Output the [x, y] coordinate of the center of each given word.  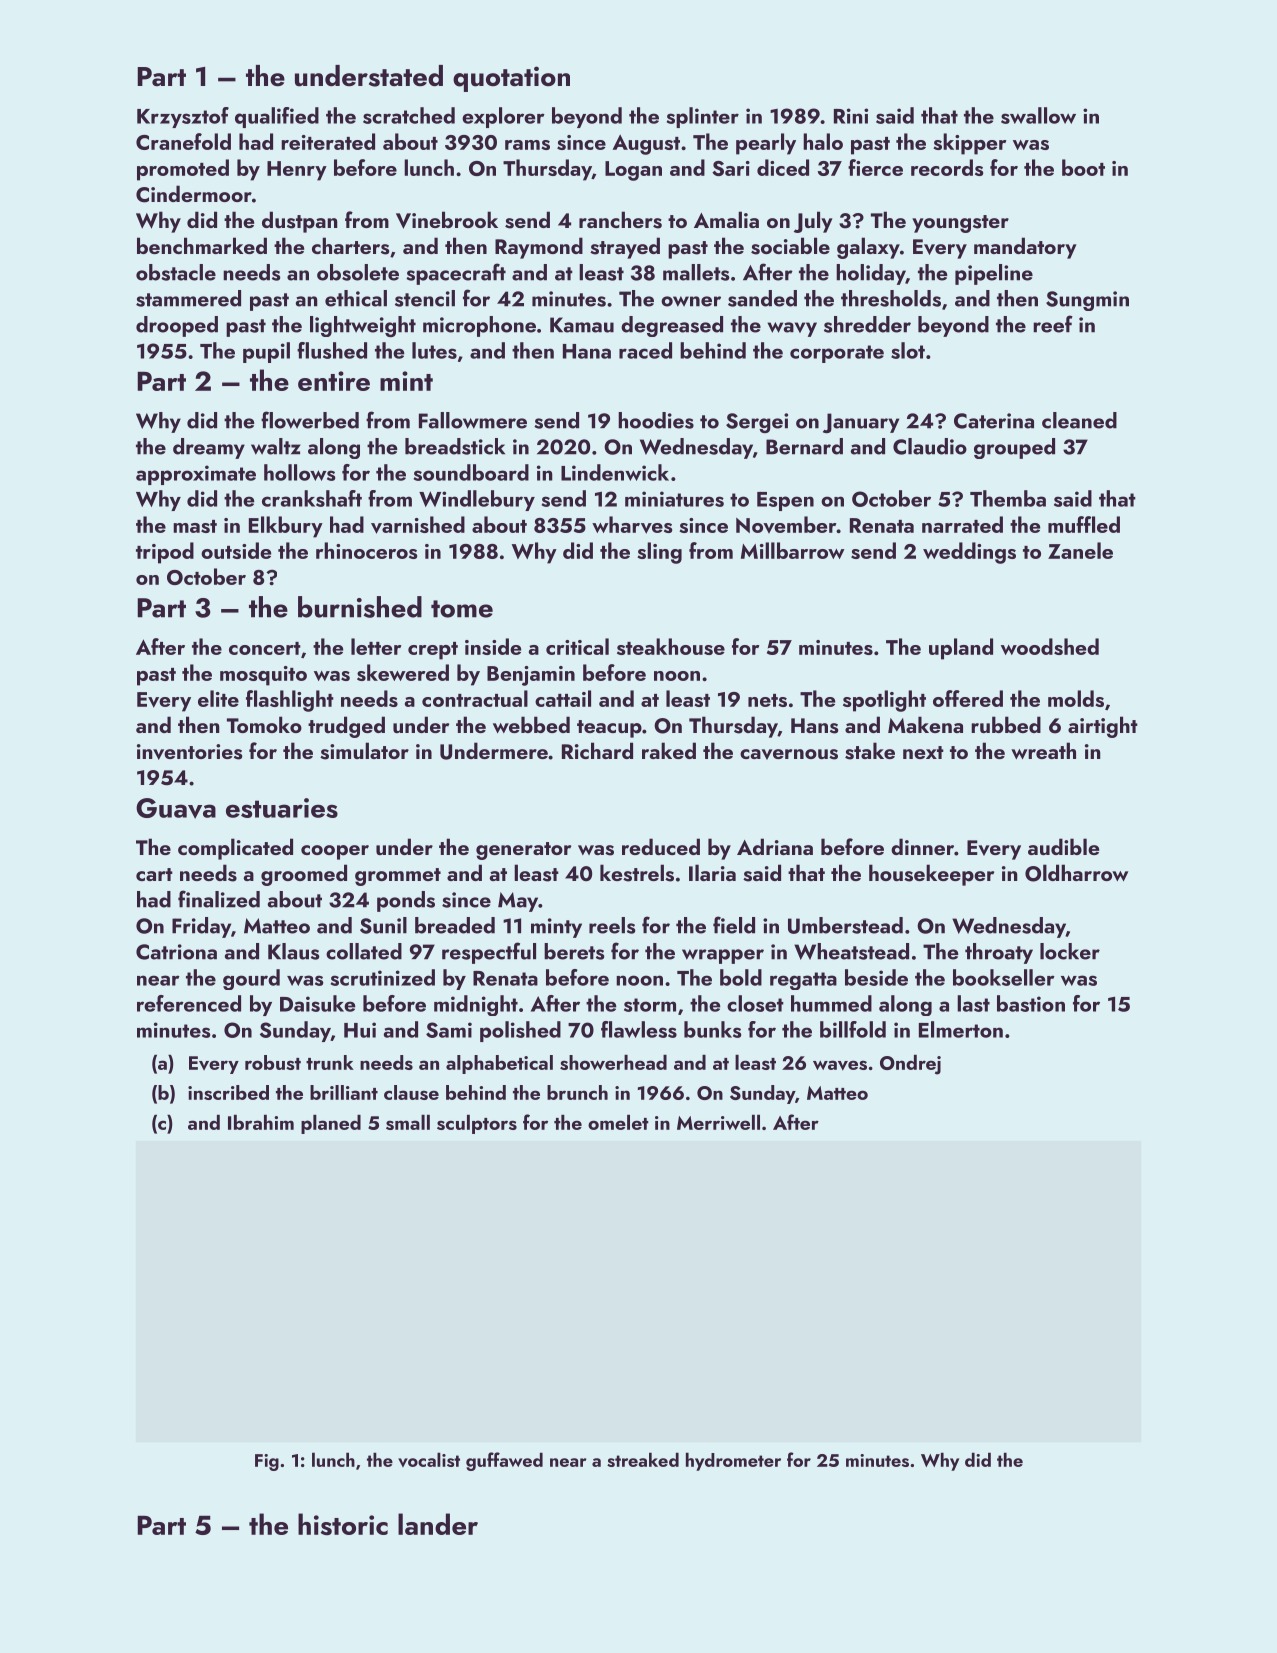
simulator [364, 751]
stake [870, 751]
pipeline [994, 274]
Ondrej [910, 1065]
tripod [165, 553]
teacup [609, 729]
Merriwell [718, 1122]
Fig [267, 1462]
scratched [409, 115]
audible [1063, 846]
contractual [475, 698]
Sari [731, 168]
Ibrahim [261, 1122]
